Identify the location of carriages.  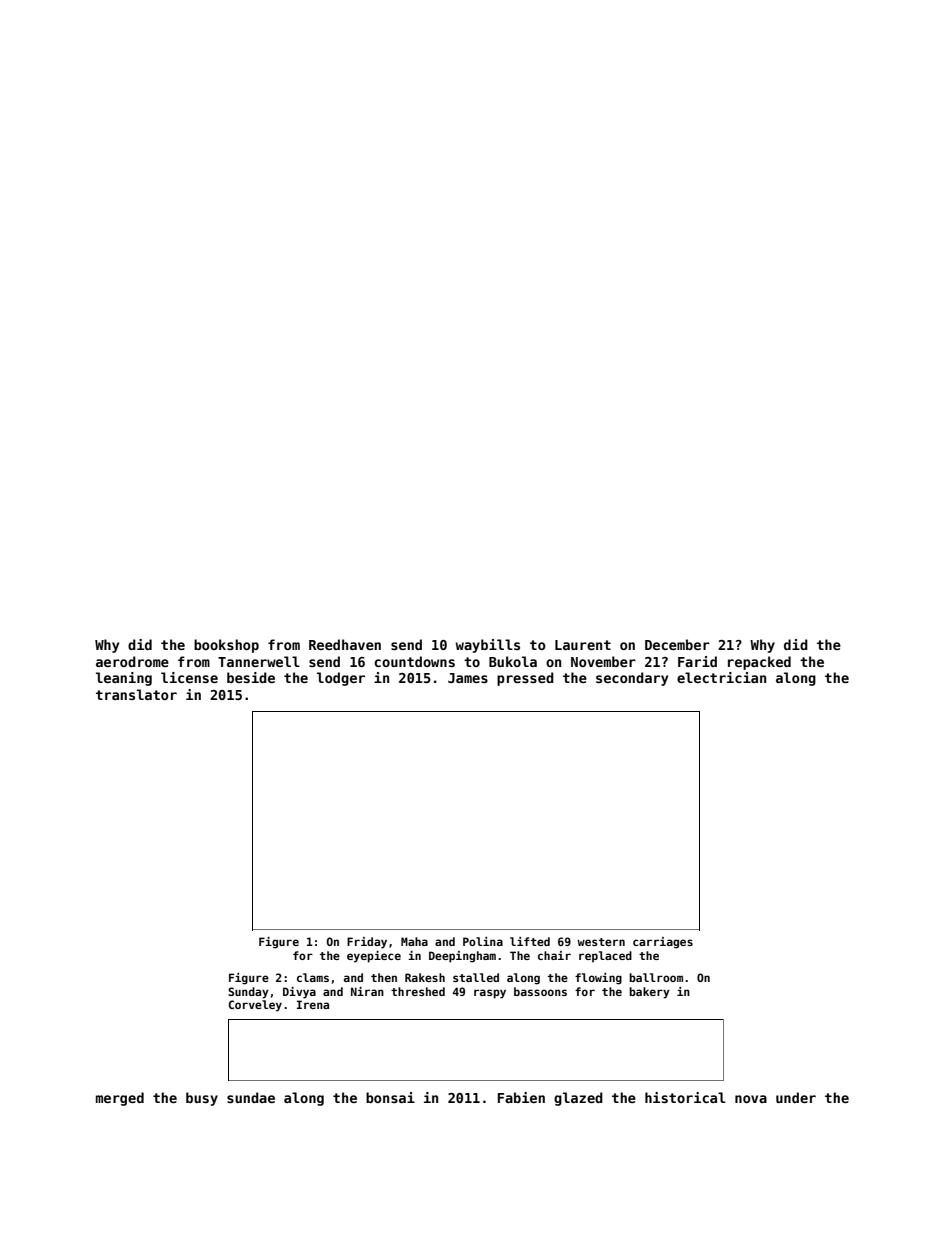
(663, 943).
